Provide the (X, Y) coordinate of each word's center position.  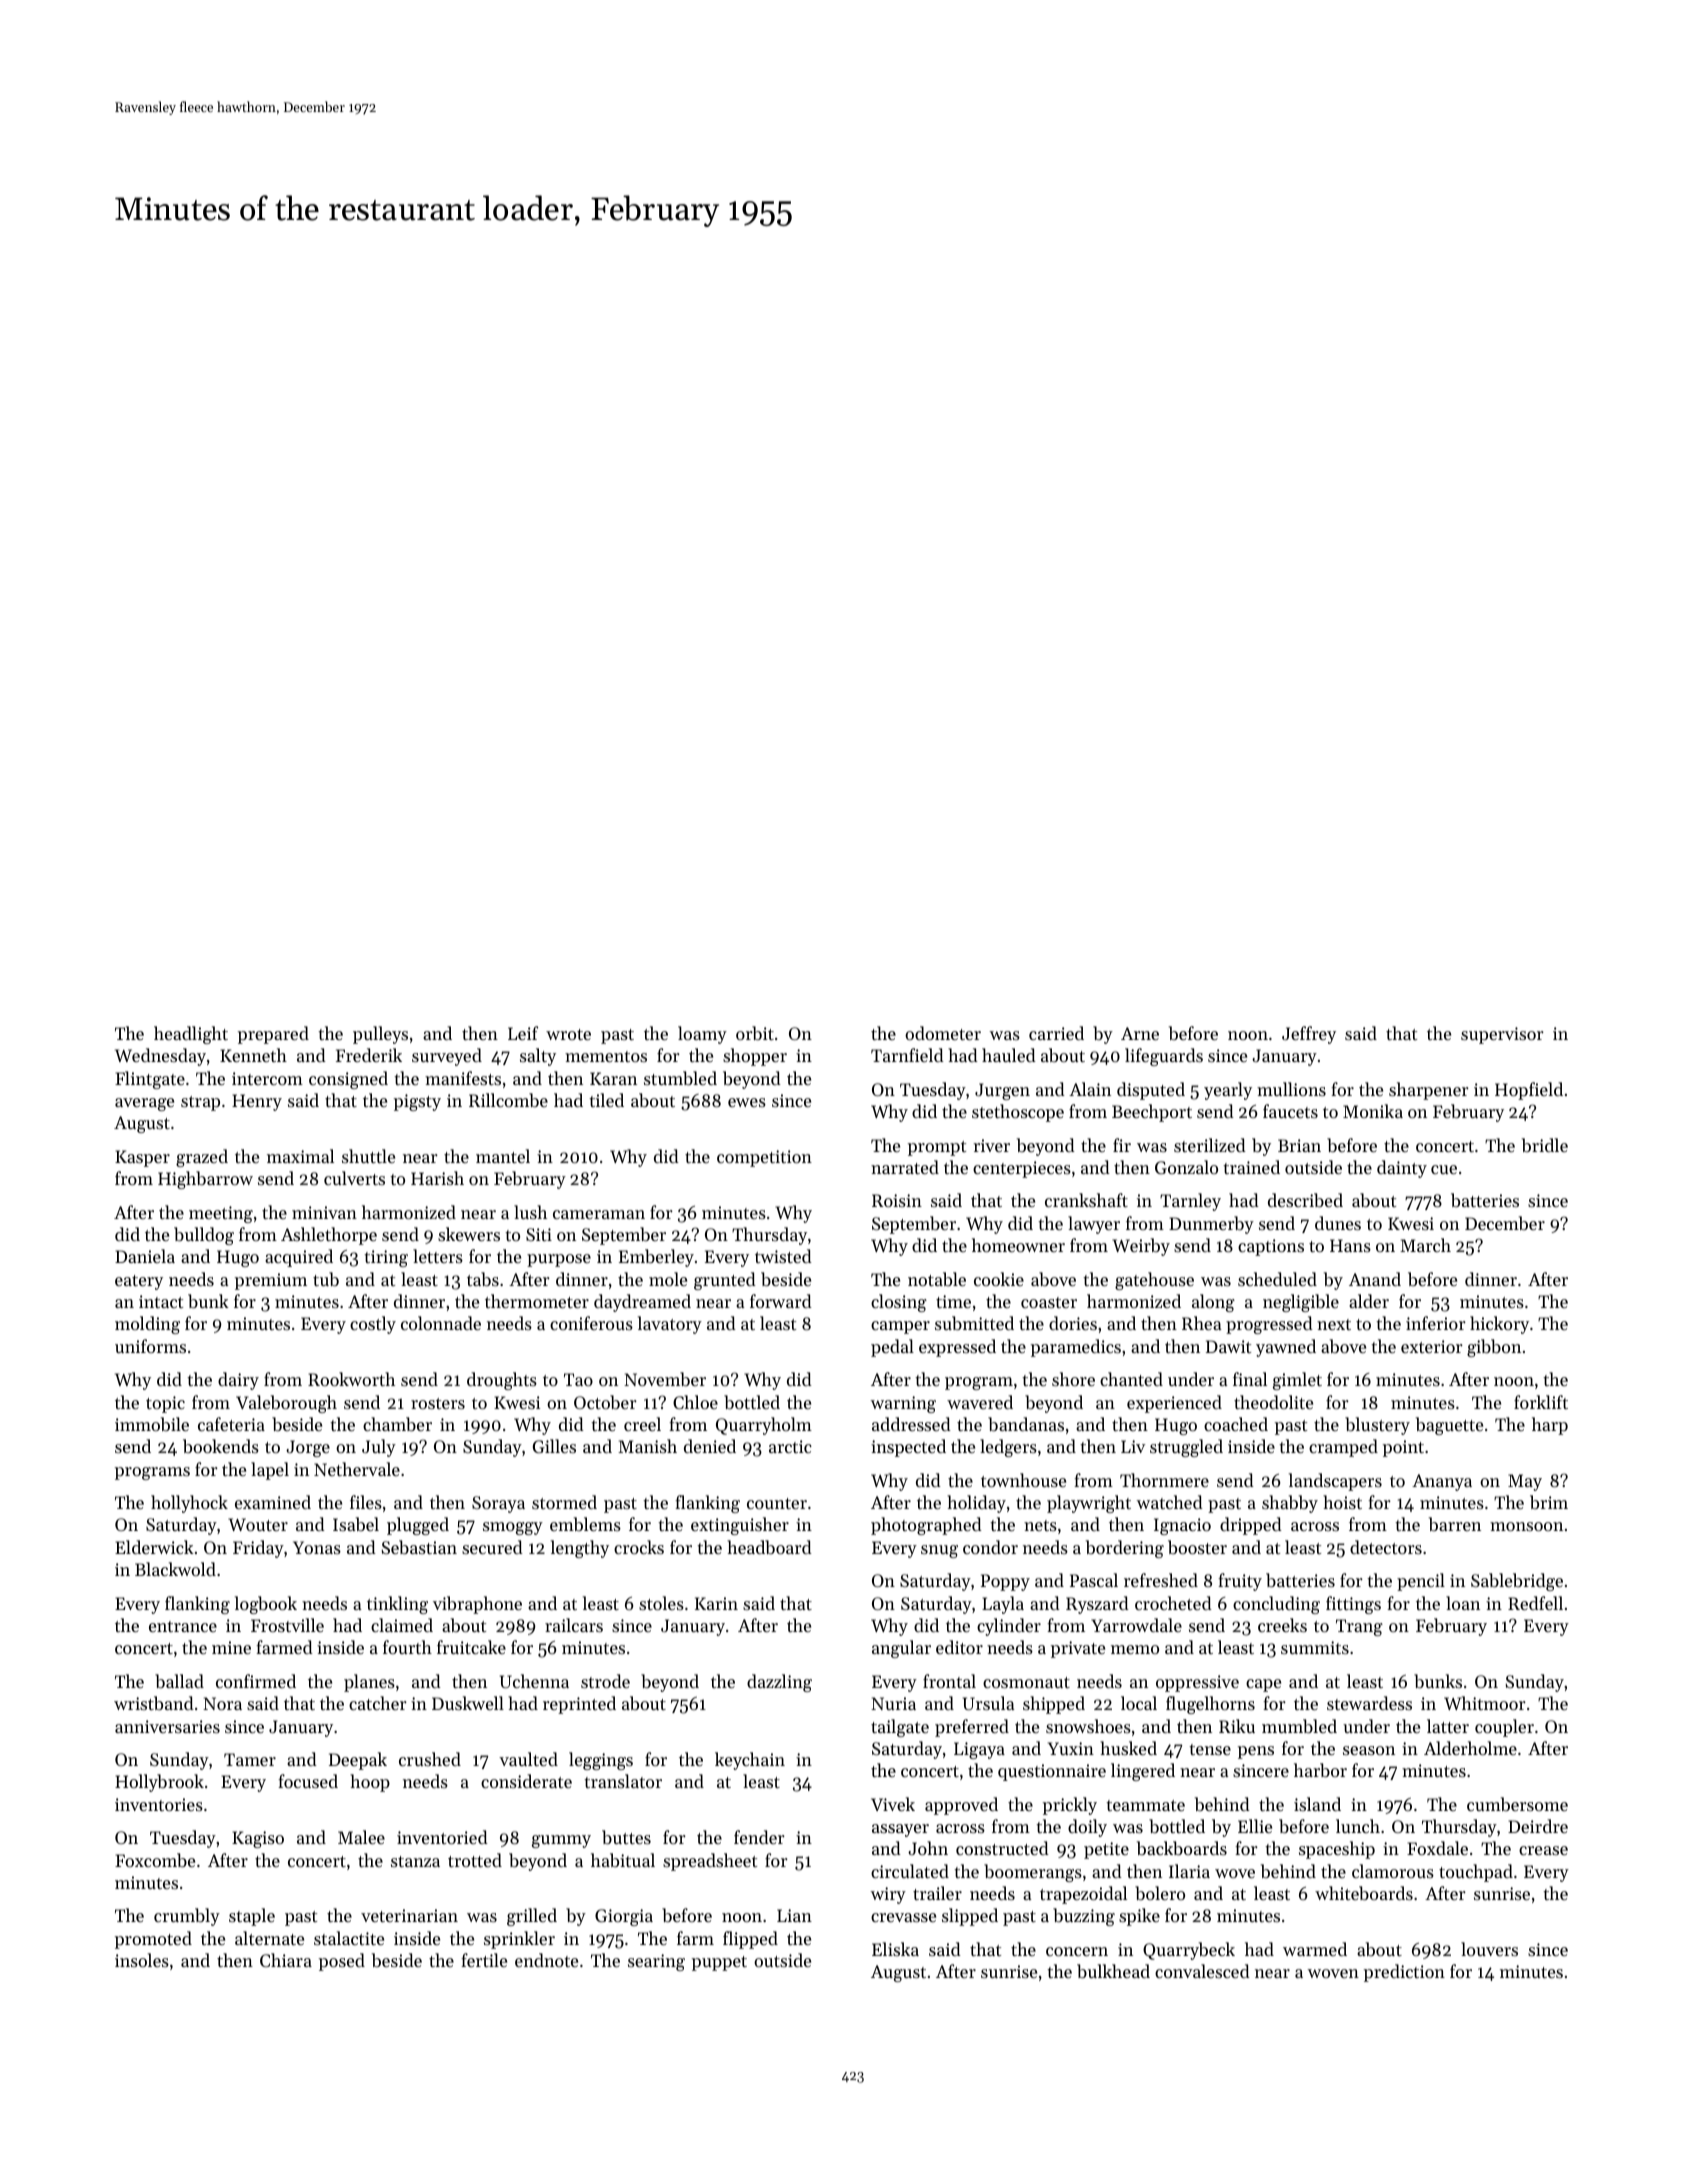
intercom (267, 1078)
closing (899, 1303)
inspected (908, 1448)
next (1334, 1324)
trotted (475, 1860)
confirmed (256, 1681)
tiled (606, 1100)
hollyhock (189, 1504)
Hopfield (1529, 1091)
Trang (1359, 1627)
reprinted (579, 1705)
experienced (1174, 1404)
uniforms (150, 1346)
